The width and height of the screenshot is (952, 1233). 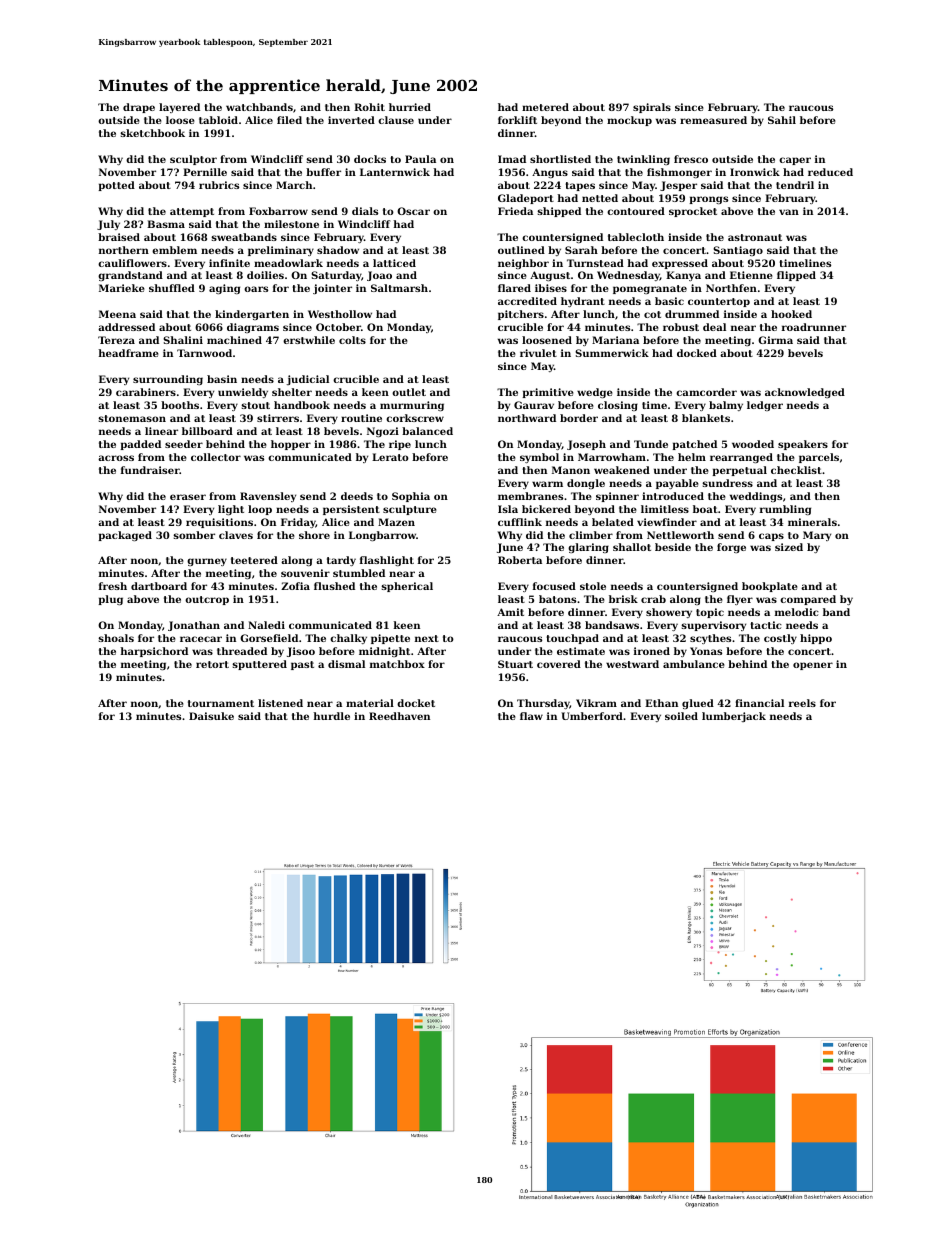 I want to click on remeasured, so click(x=713, y=120).
